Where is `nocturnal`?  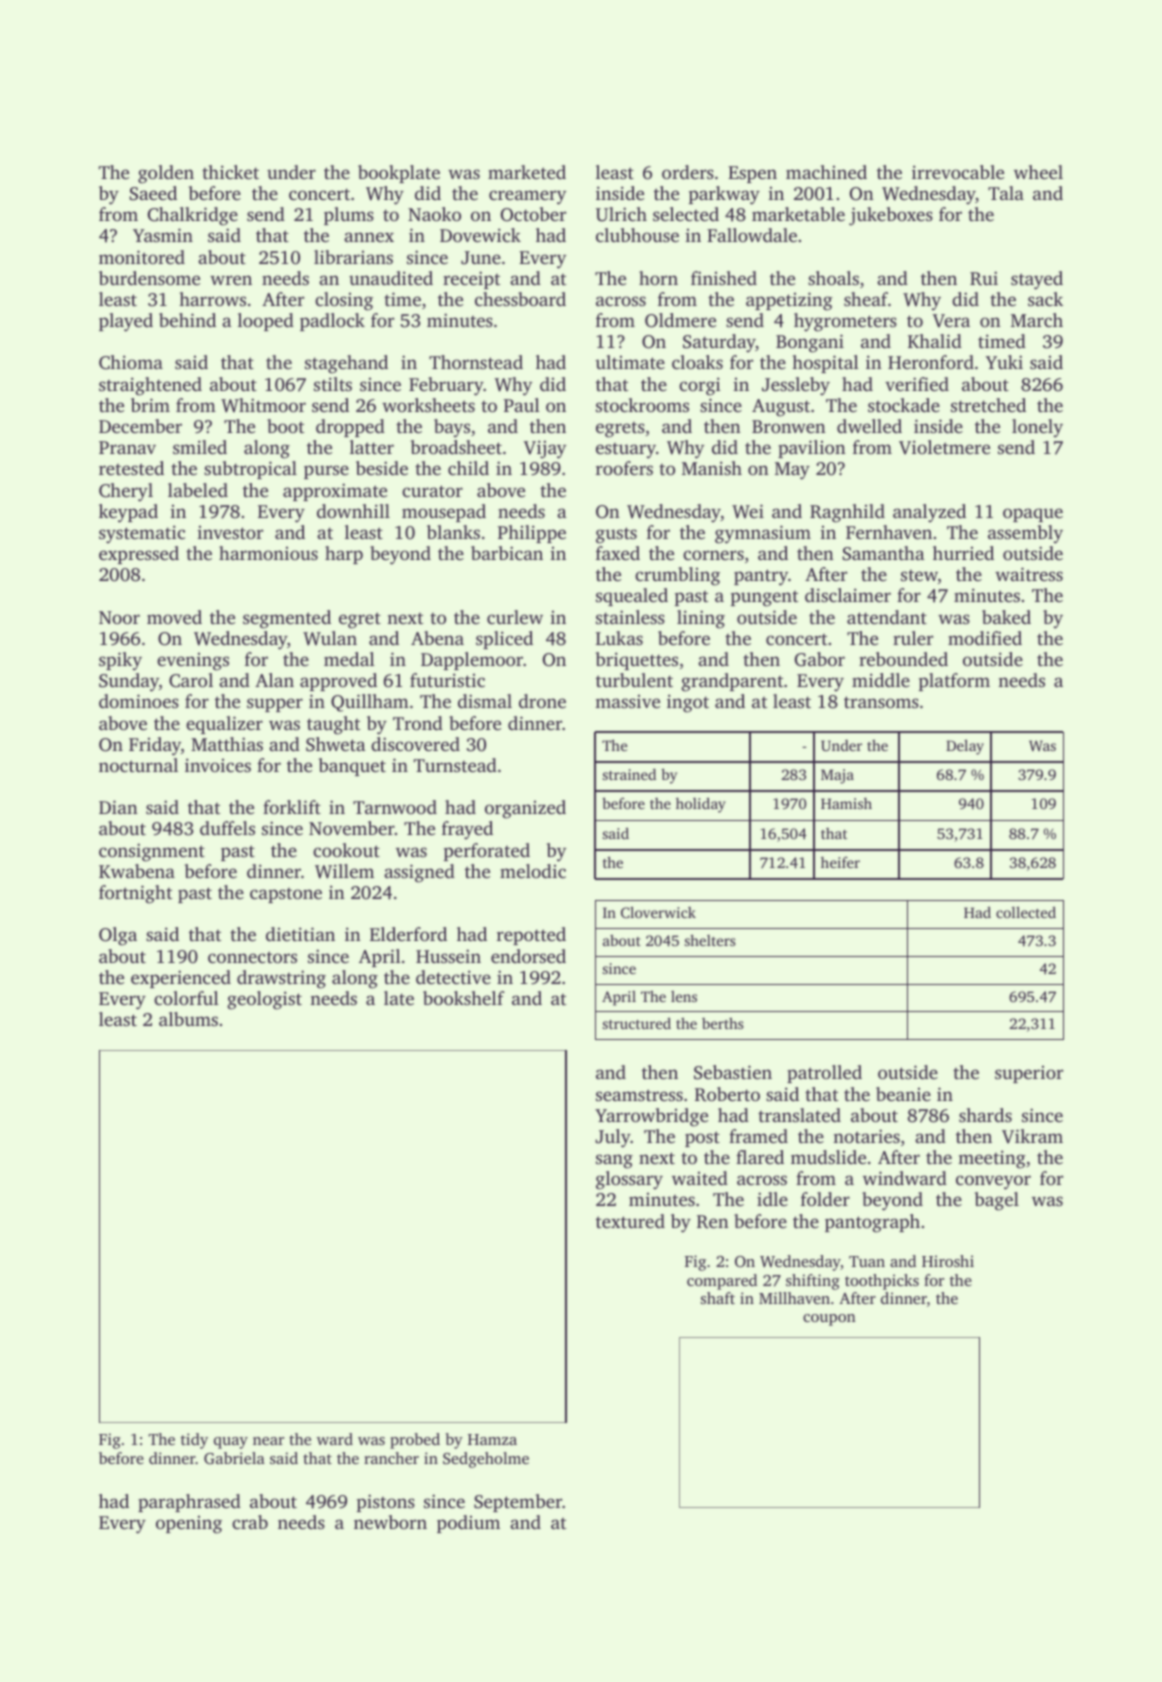 nocturnal is located at coordinates (138, 765).
